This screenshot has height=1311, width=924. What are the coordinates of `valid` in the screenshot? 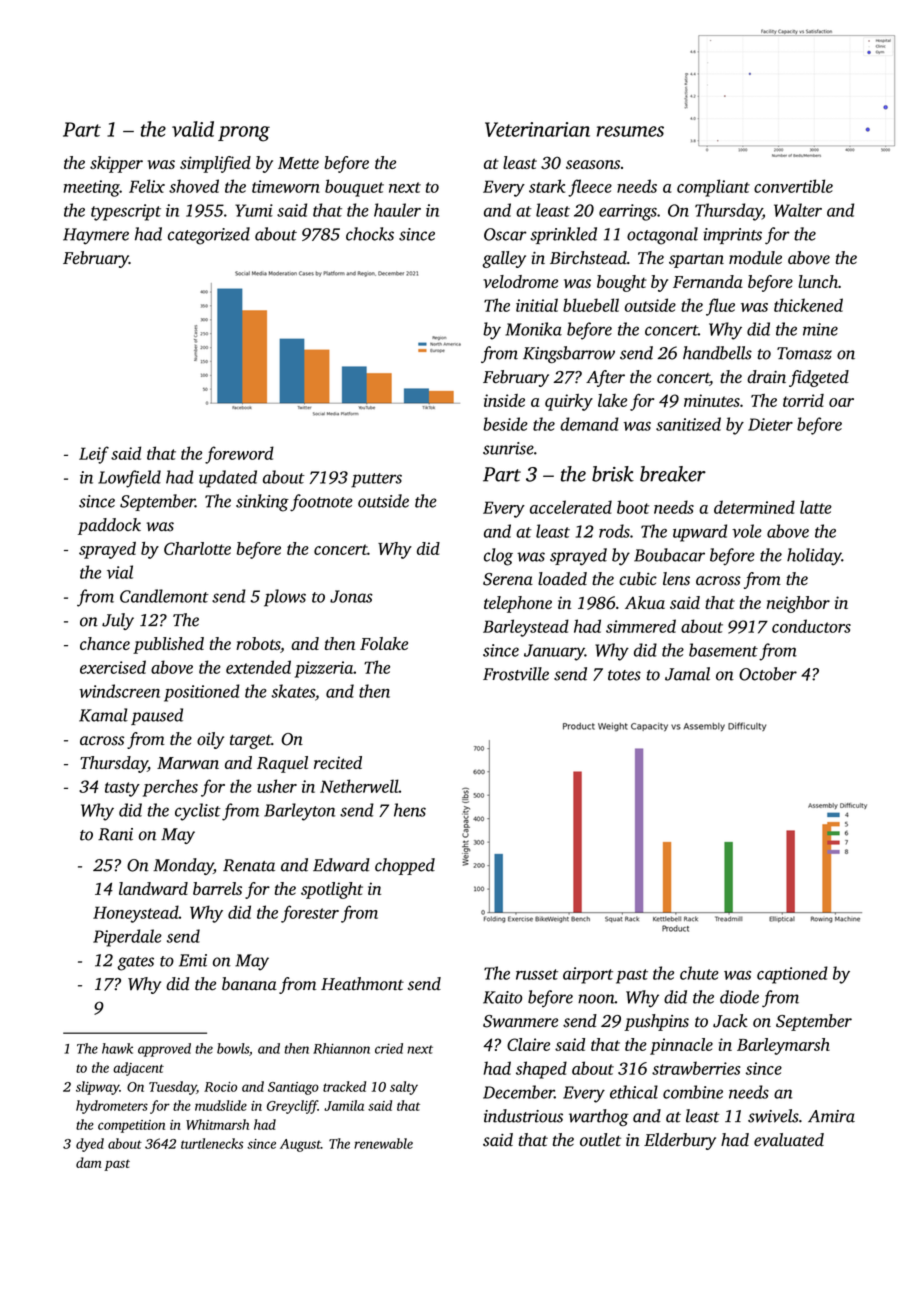 It's located at (193, 129).
